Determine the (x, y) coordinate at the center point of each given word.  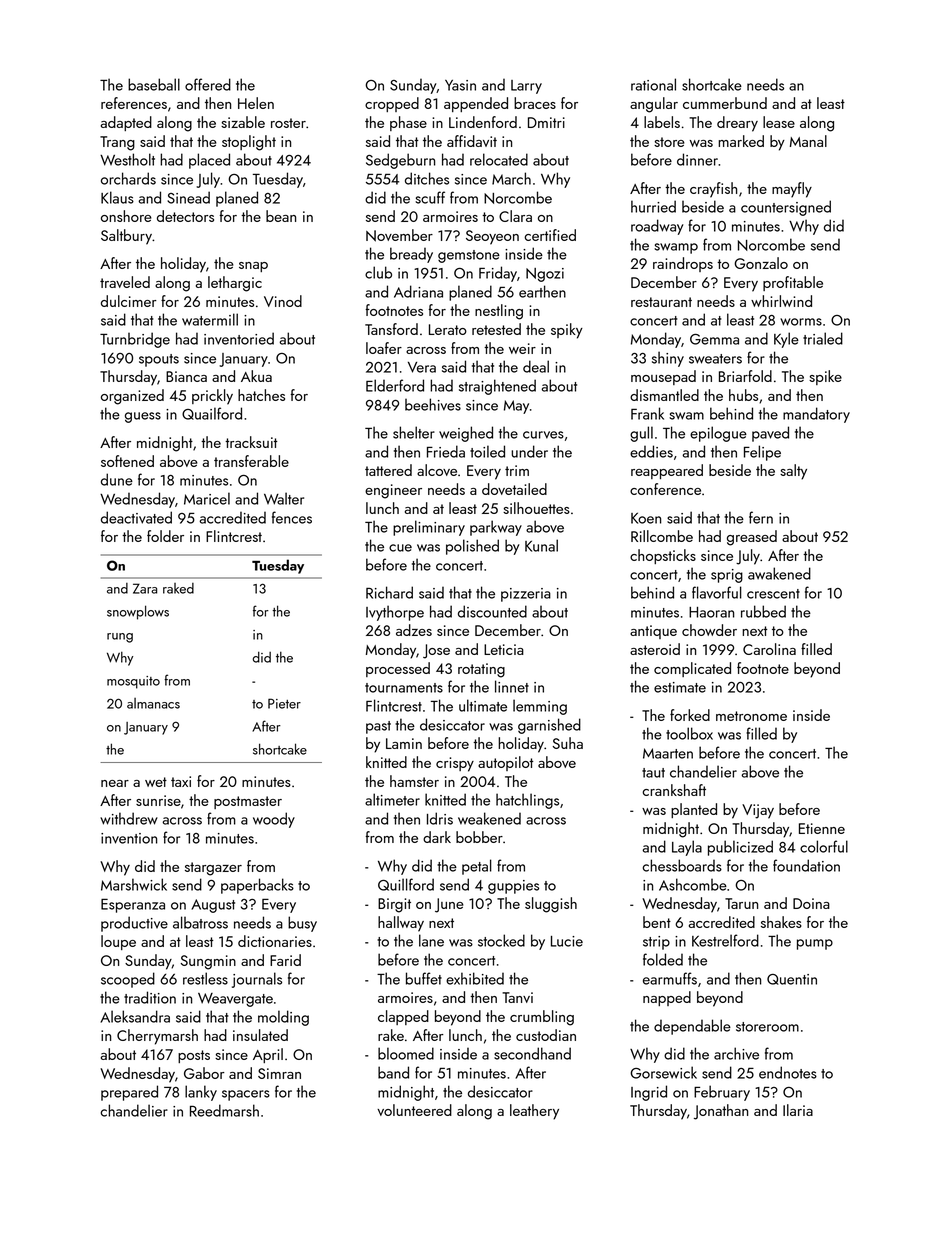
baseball (154, 84)
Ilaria (798, 1110)
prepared (129, 1093)
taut (653, 773)
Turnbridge (135, 340)
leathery (534, 1112)
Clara (515, 216)
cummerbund (725, 103)
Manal (808, 141)
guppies (513, 887)
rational (653, 84)
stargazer (213, 869)
